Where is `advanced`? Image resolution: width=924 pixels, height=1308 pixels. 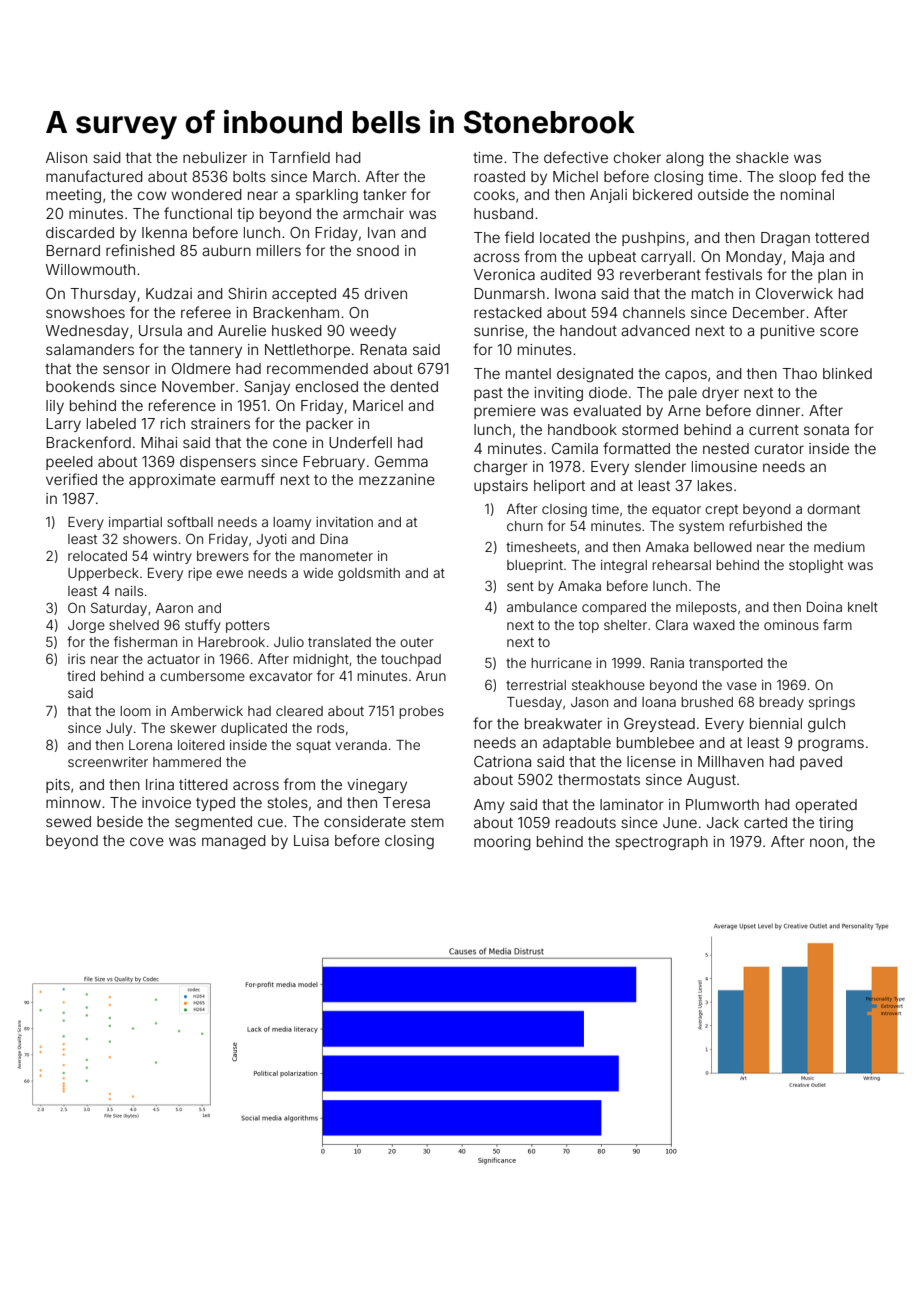
advanced is located at coordinates (655, 330).
